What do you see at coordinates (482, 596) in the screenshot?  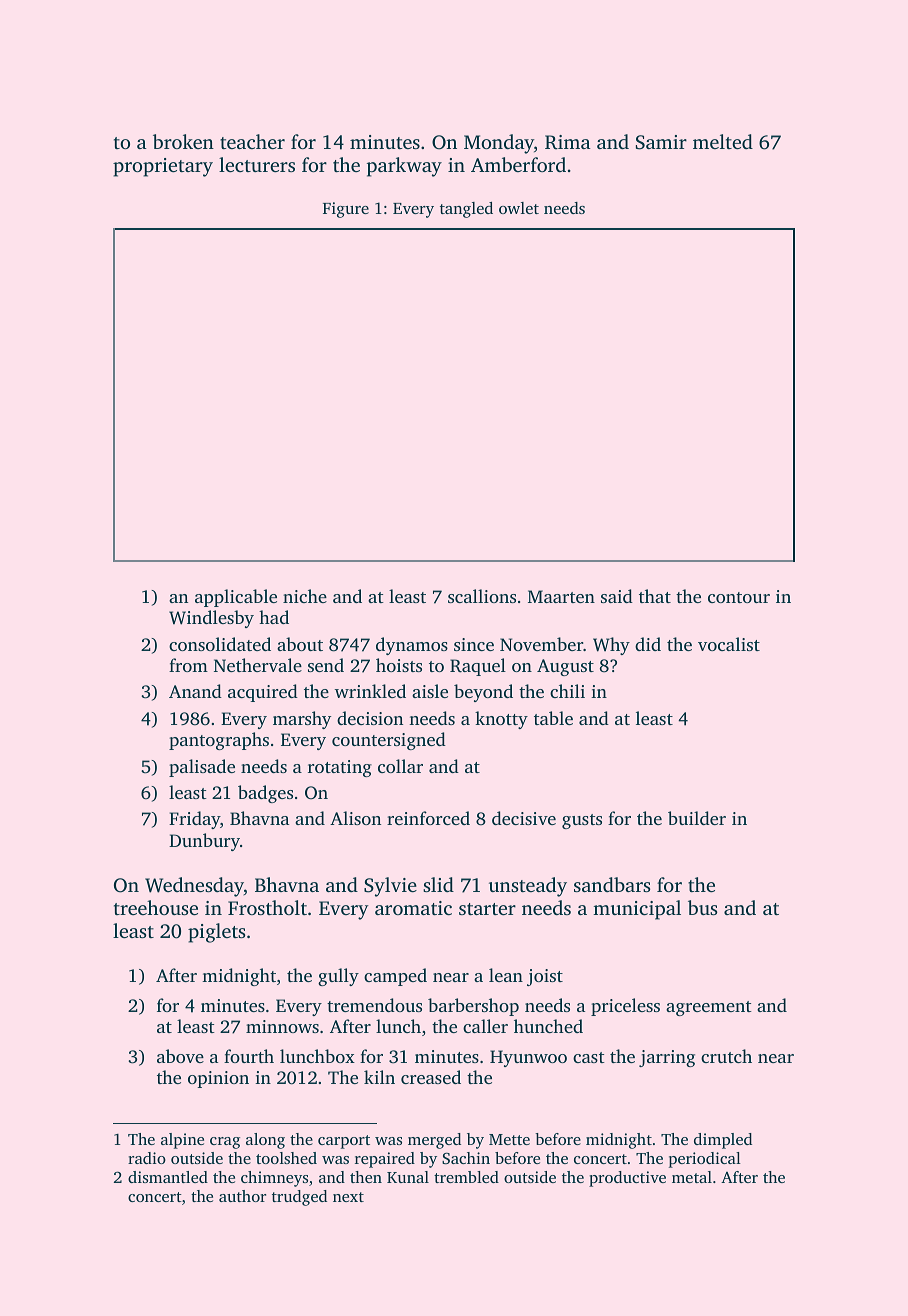 I see `scallions` at bounding box center [482, 596].
